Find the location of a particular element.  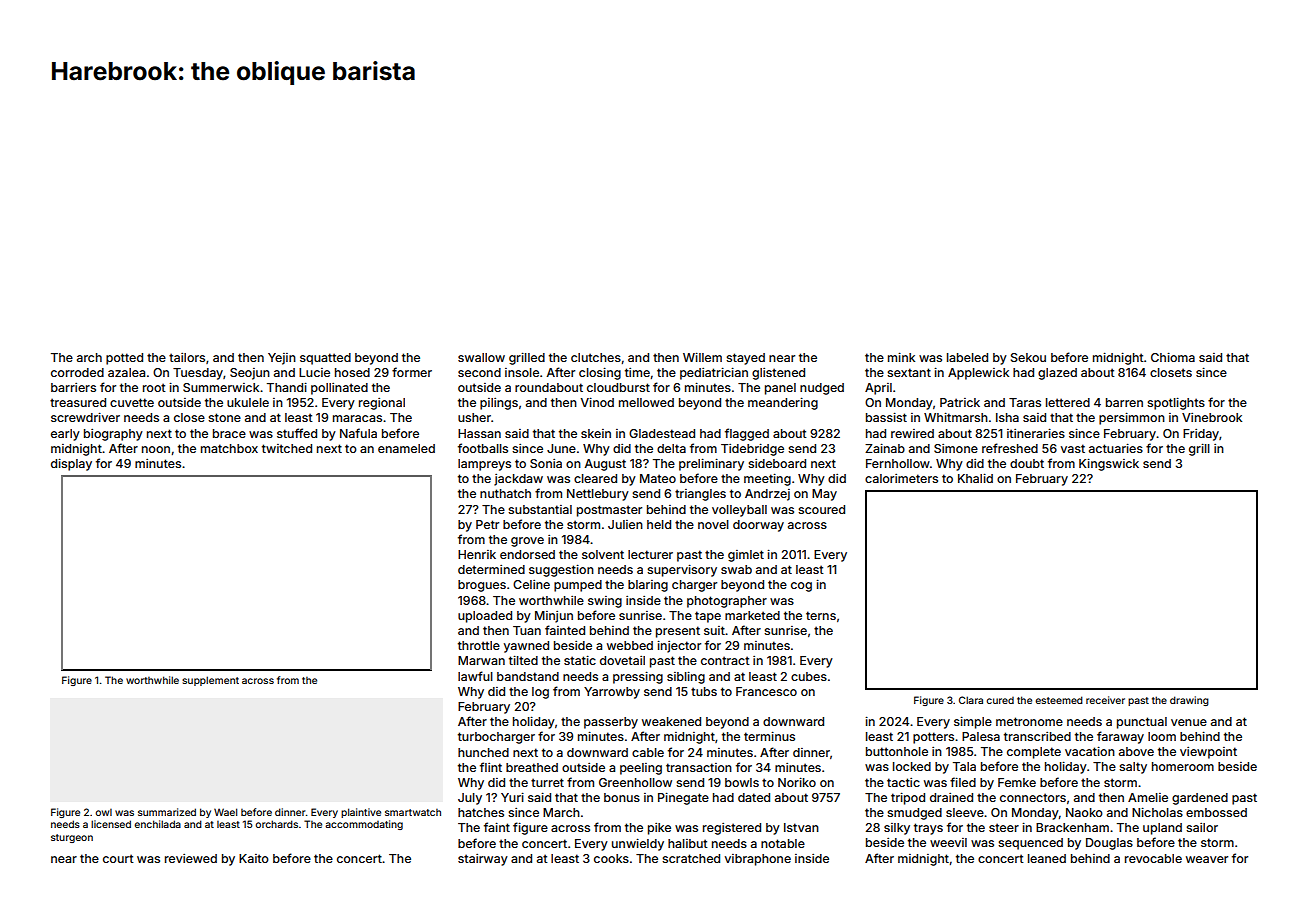

Kingswick is located at coordinates (1109, 464).
